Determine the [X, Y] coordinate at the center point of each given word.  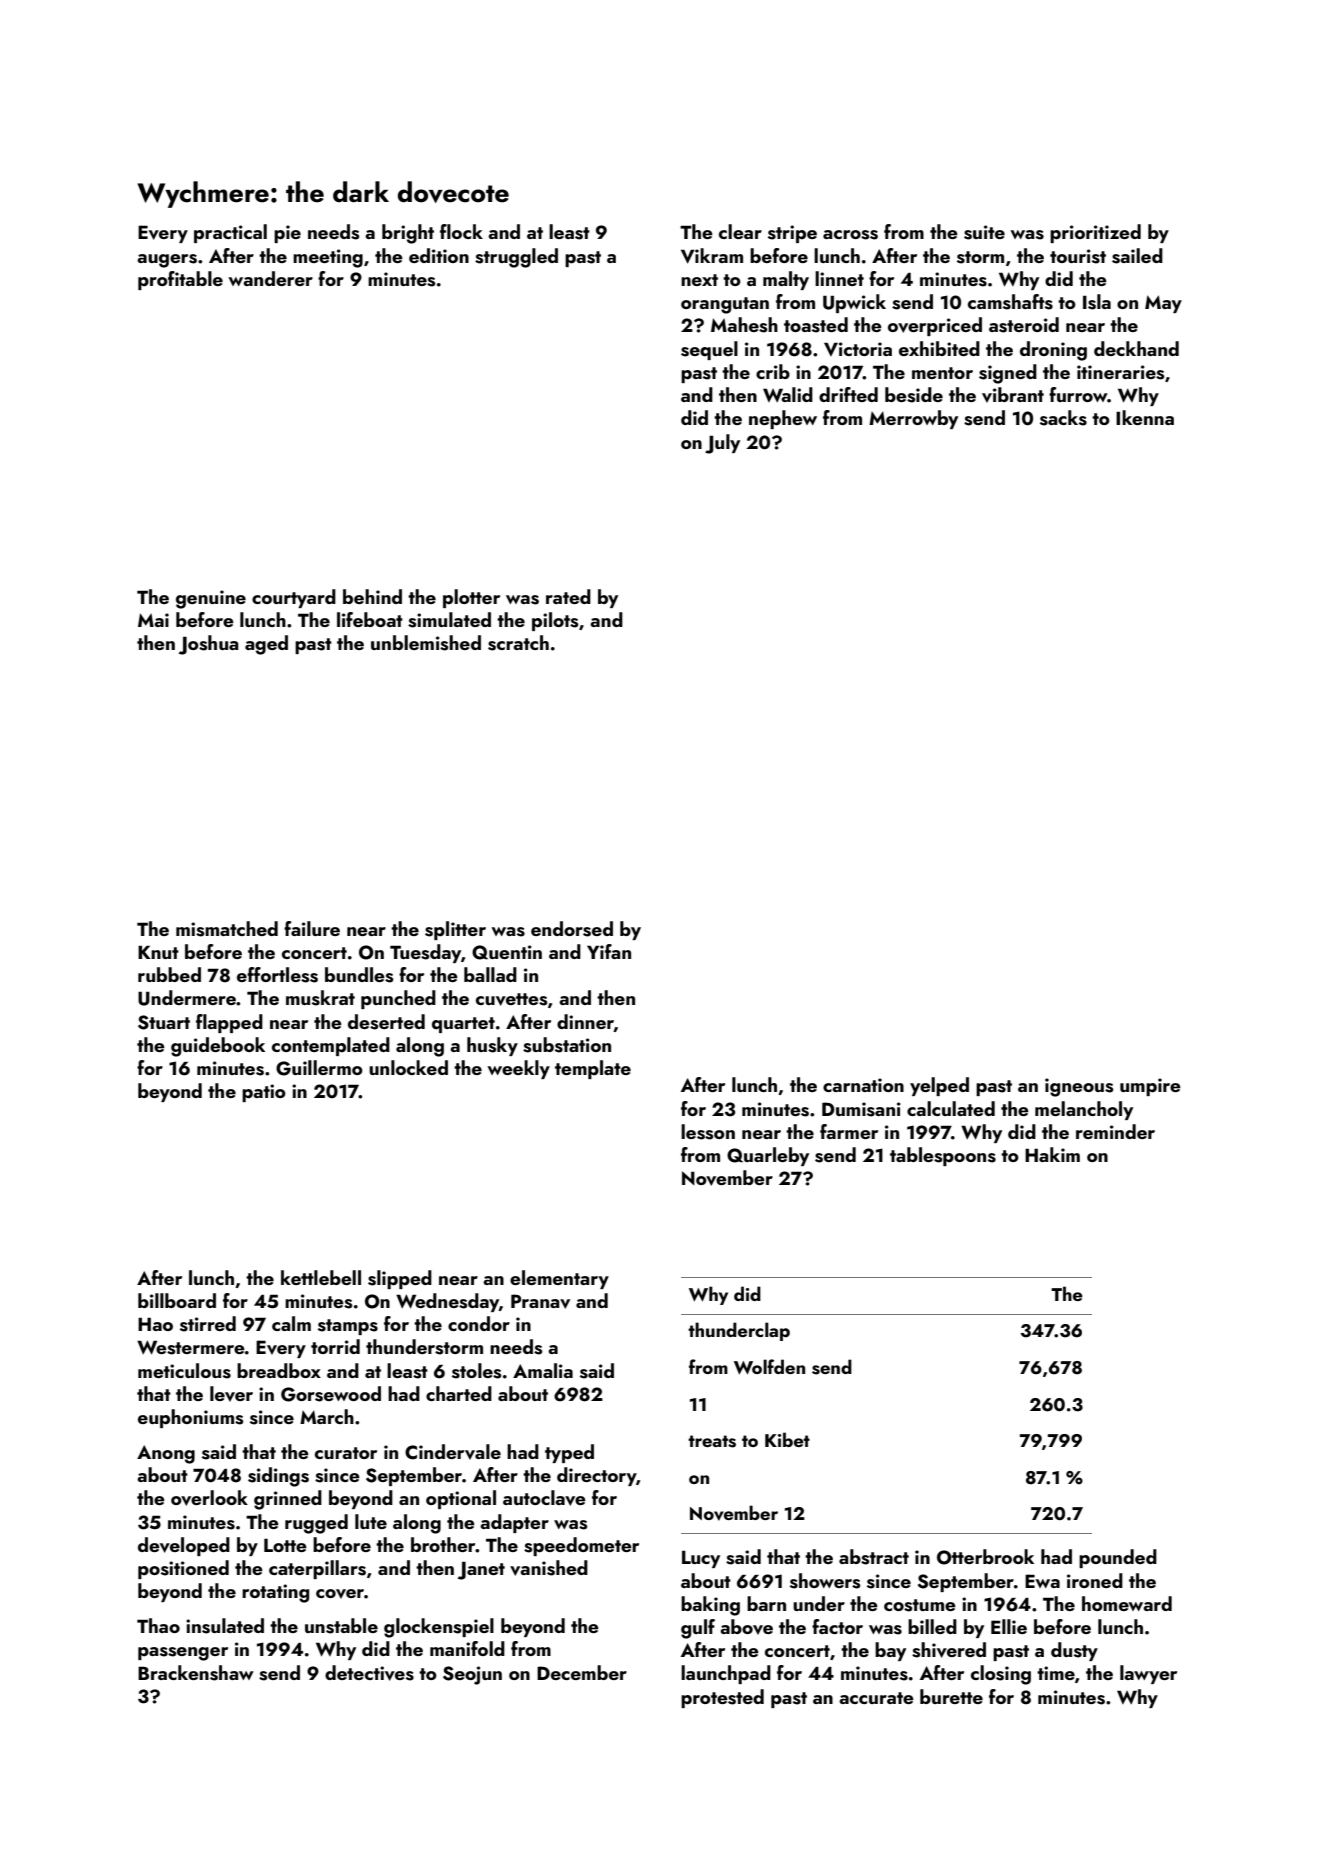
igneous [1079, 1087]
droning [1053, 351]
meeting [328, 258]
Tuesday [425, 953]
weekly [518, 1069]
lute [371, 1521]
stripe [792, 234]
